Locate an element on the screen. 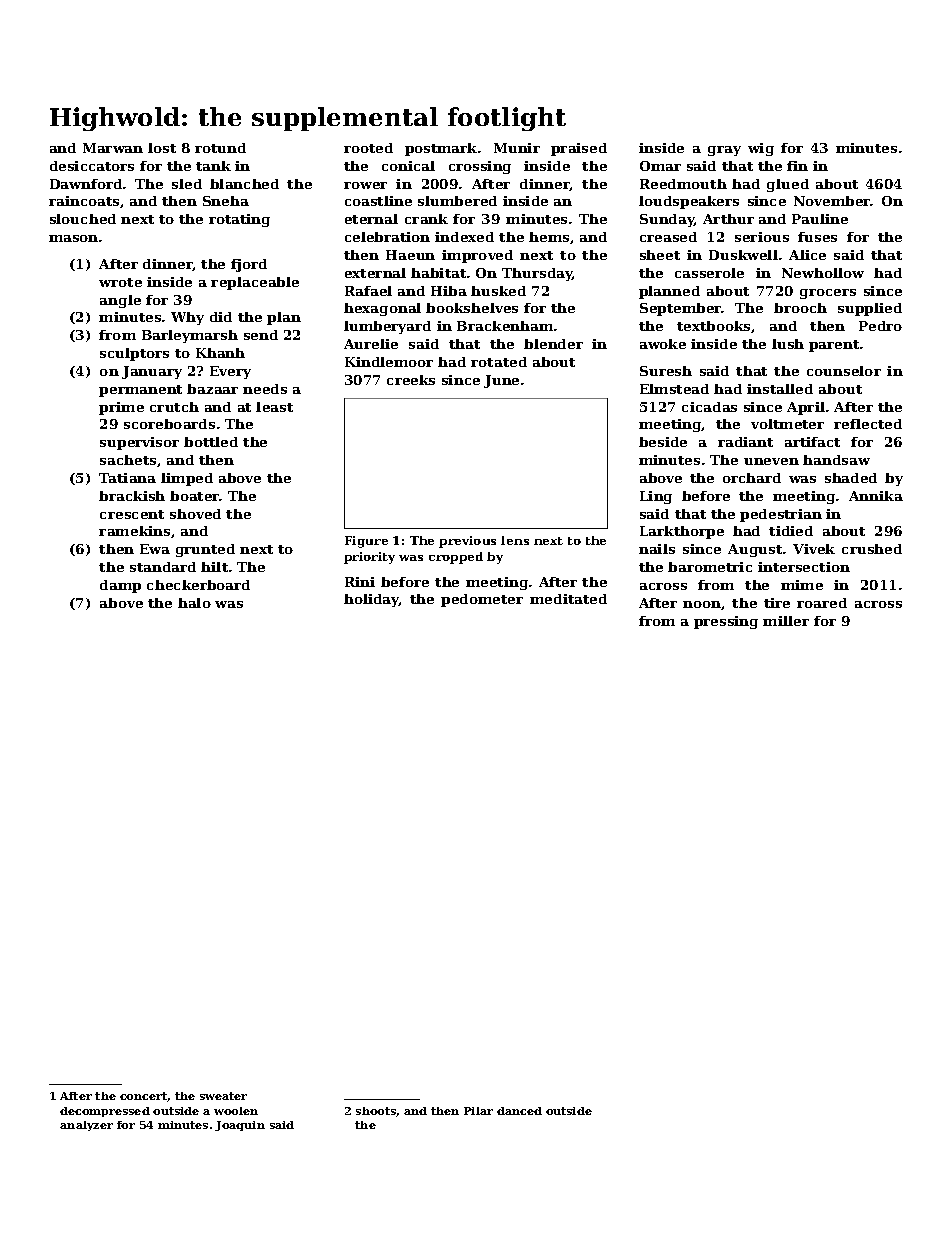  Figure is located at coordinates (366, 542).
